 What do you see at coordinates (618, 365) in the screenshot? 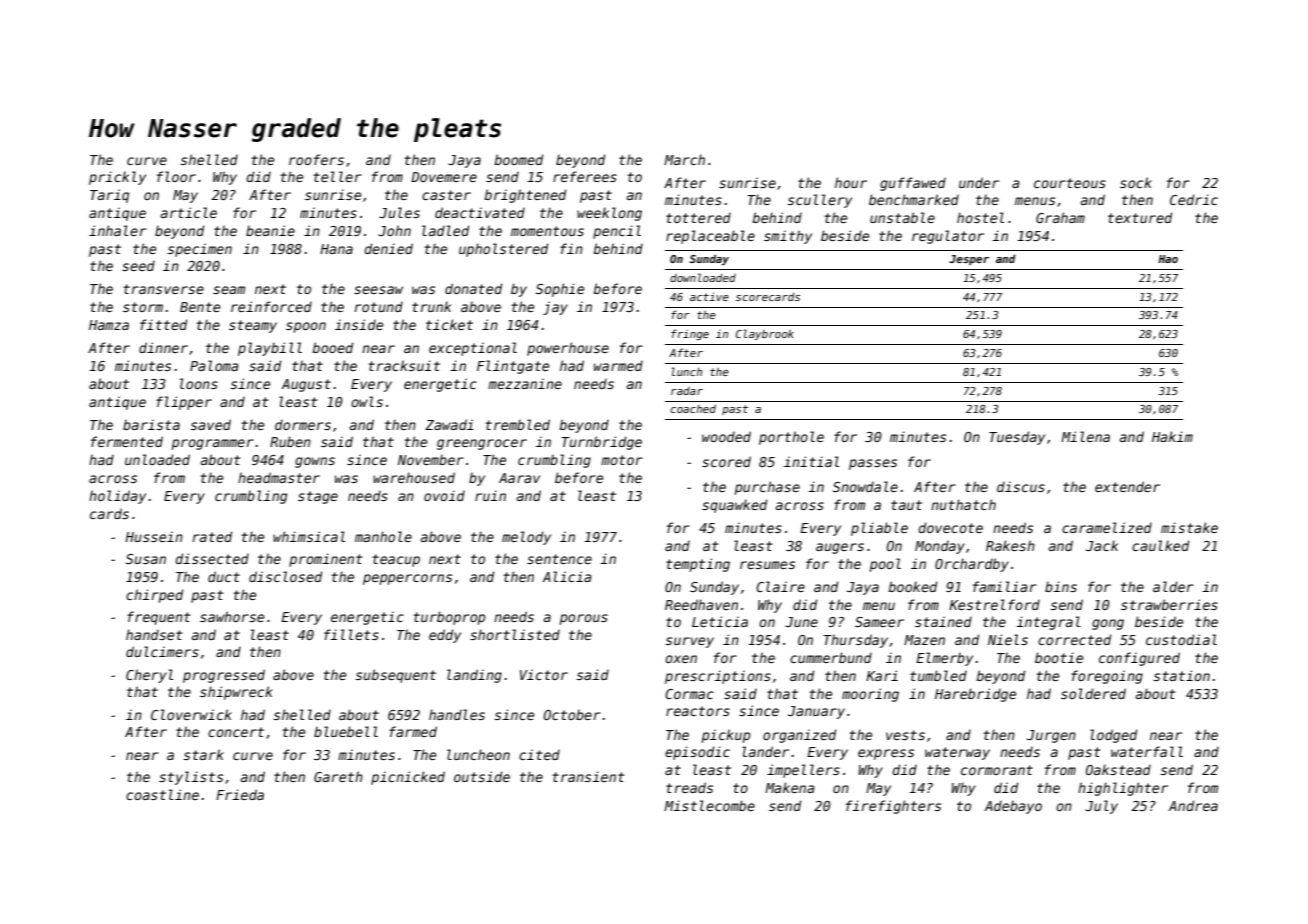
I see `warmed` at bounding box center [618, 365].
